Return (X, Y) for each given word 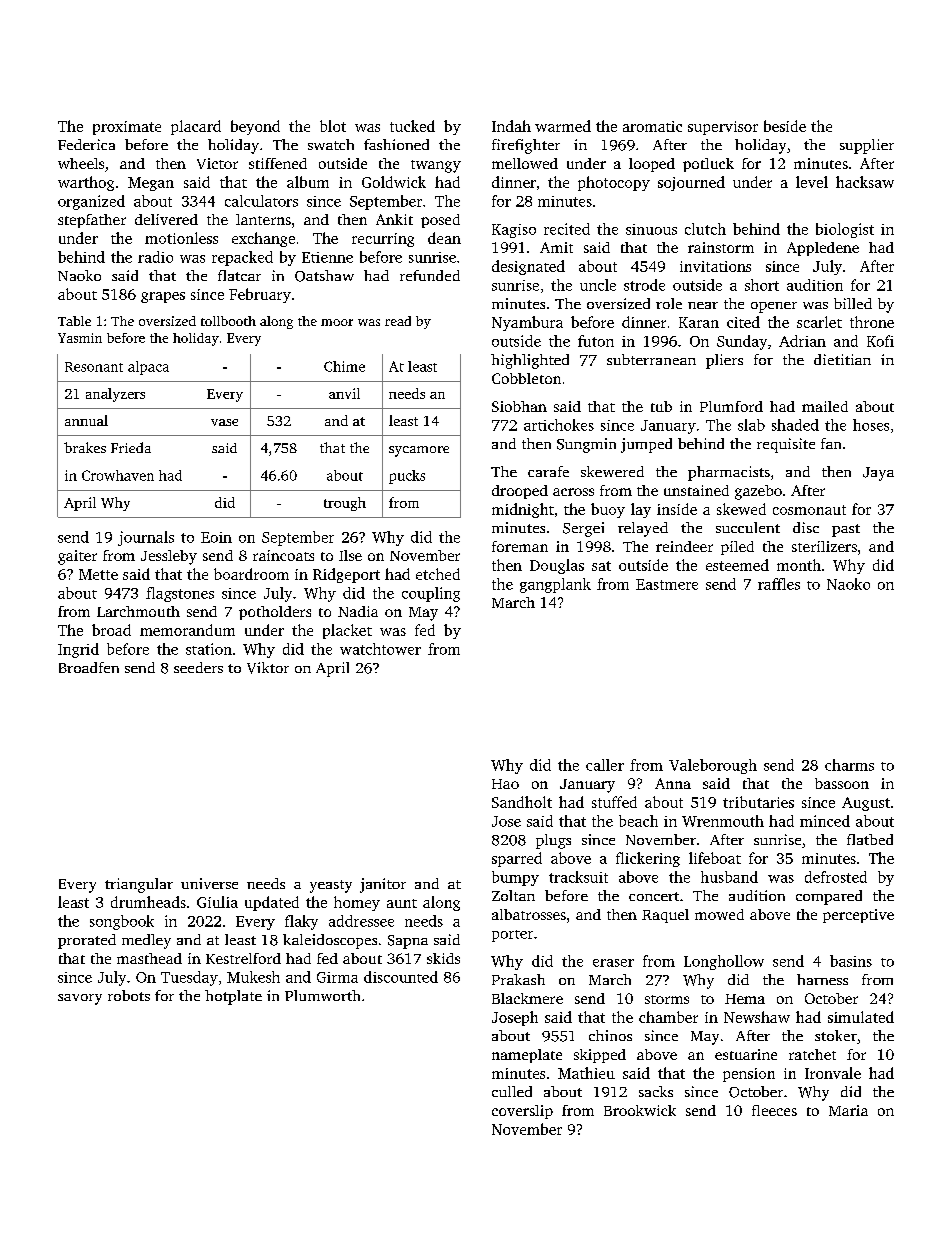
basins (851, 961)
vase (224, 422)
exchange (263, 239)
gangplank (555, 585)
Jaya (878, 474)
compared (829, 897)
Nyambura (527, 323)
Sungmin (586, 445)
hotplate (233, 997)
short (762, 285)
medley (146, 941)
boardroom (251, 574)
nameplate (527, 1056)
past (846, 530)
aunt (402, 903)
